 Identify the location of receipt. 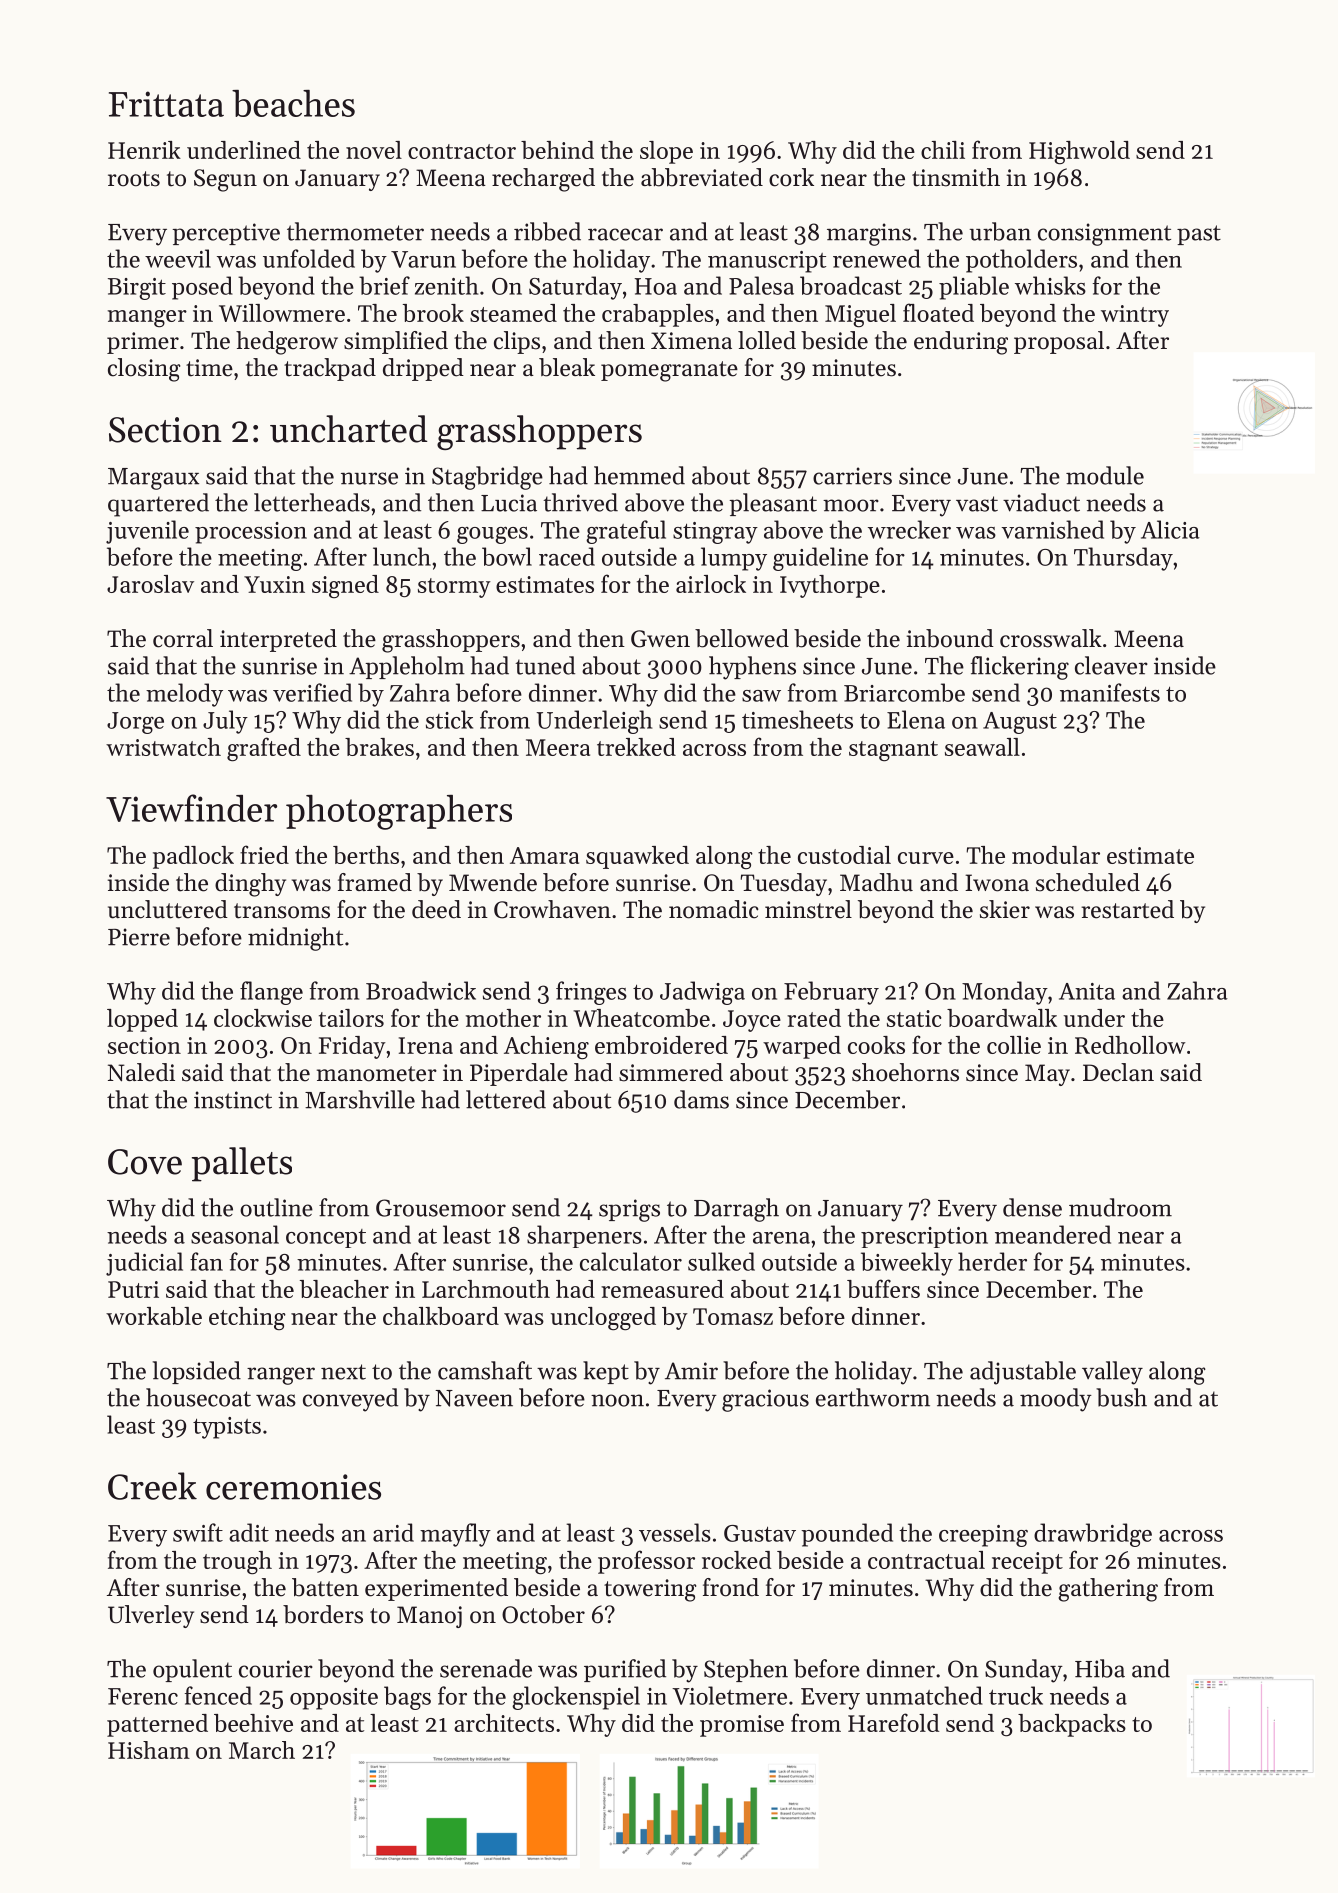
(1027, 1563).
